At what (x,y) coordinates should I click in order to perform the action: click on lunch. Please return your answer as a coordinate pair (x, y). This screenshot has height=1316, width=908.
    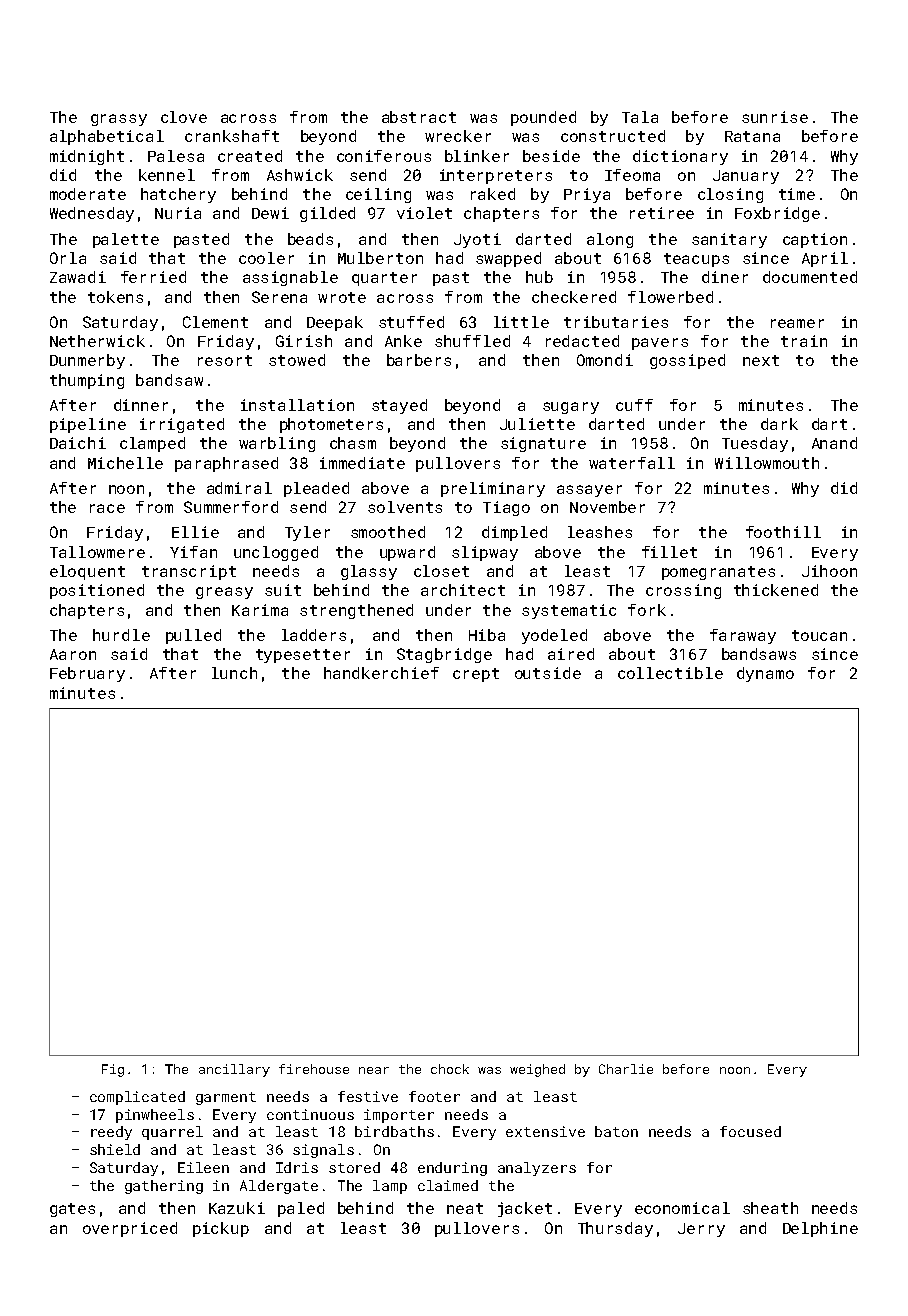
    Looking at the image, I should click on (234, 673).
